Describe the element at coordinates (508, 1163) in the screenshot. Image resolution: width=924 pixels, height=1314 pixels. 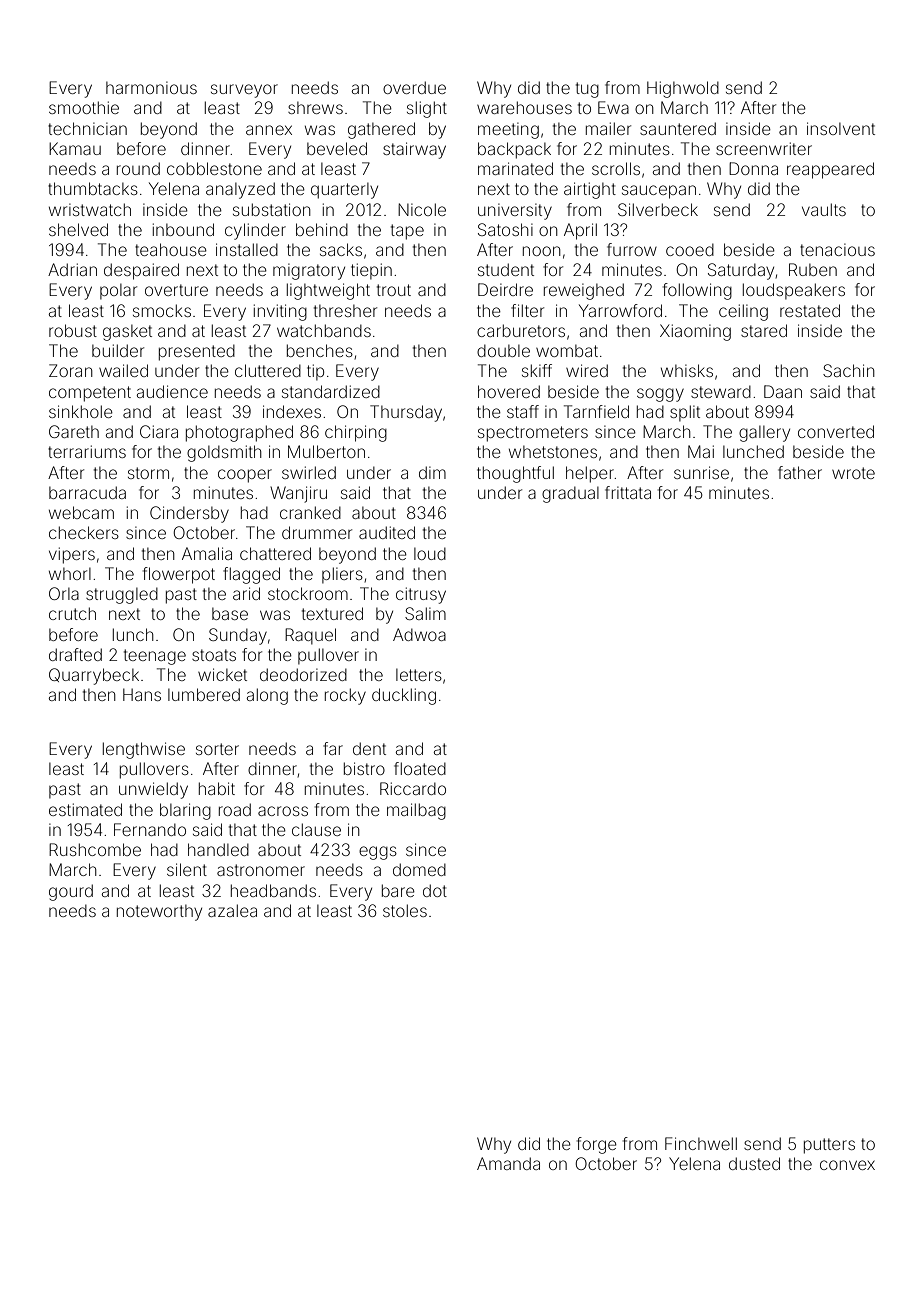
I see `Amanda` at that location.
